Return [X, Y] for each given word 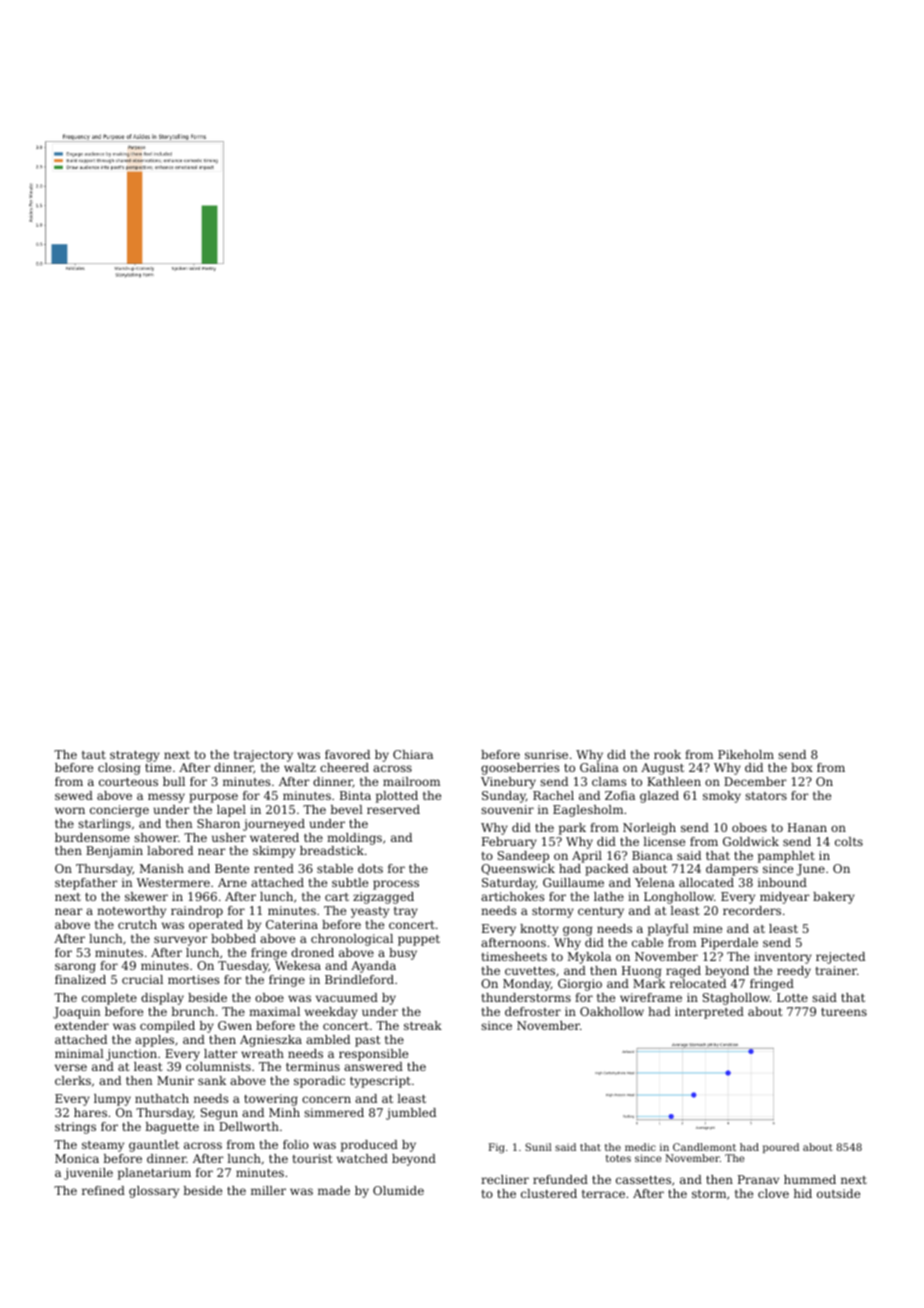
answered [373, 1066]
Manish [161, 868]
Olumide [398, 1190]
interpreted [709, 1013]
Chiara [413, 754]
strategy [135, 756]
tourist [312, 1158]
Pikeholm [746, 754]
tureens [844, 1012]
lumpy [112, 1100]
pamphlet [786, 857]
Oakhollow [612, 1011]
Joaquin [77, 1013]
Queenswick [518, 869]
